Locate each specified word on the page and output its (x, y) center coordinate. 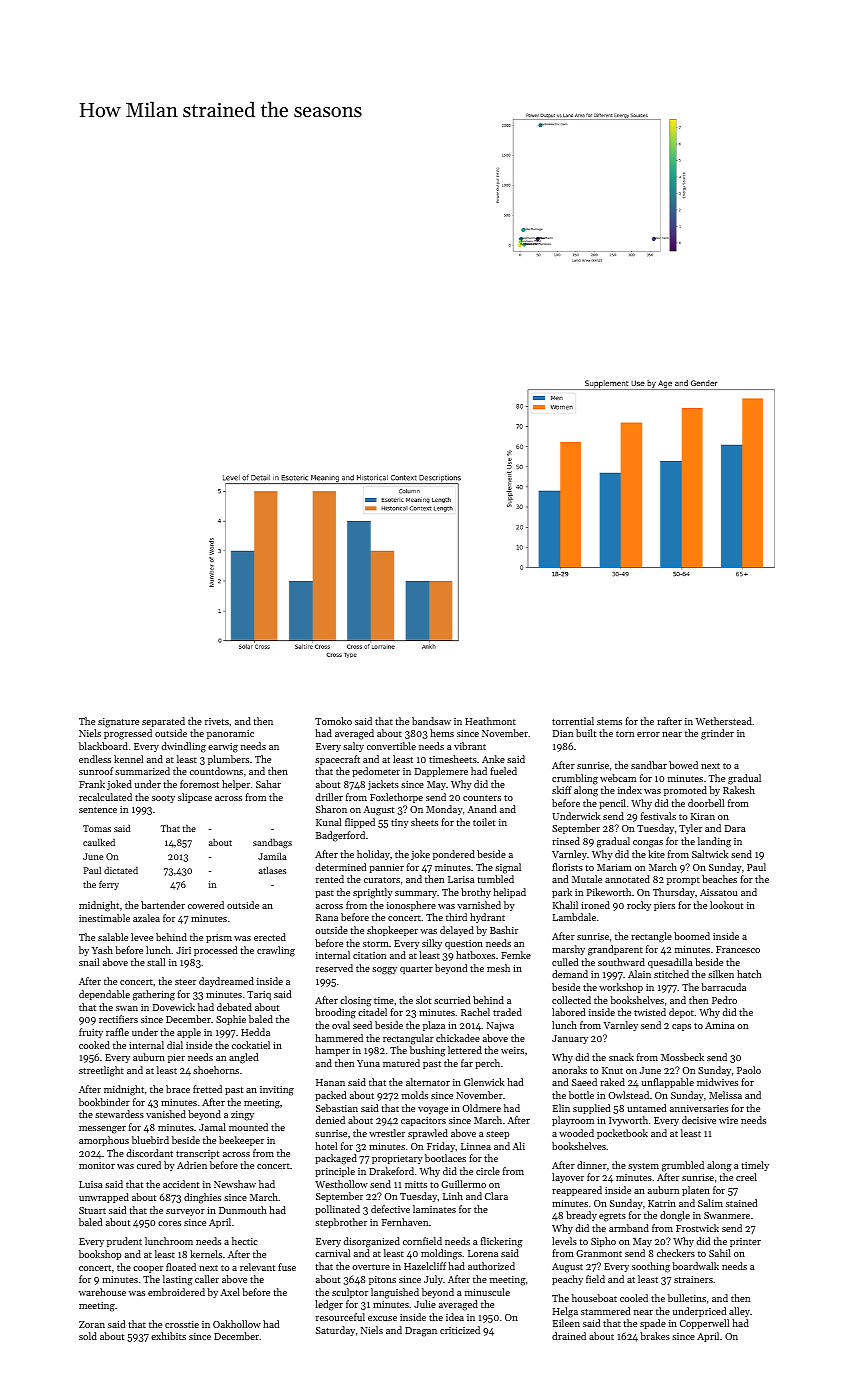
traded (507, 1012)
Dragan (421, 1332)
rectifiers (118, 1019)
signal (508, 868)
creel (746, 1177)
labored (568, 1012)
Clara (496, 1196)
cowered (206, 905)
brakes (655, 1336)
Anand (481, 809)
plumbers (228, 760)
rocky (639, 906)
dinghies (202, 1198)
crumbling (575, 779)
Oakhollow (237, 1324)
